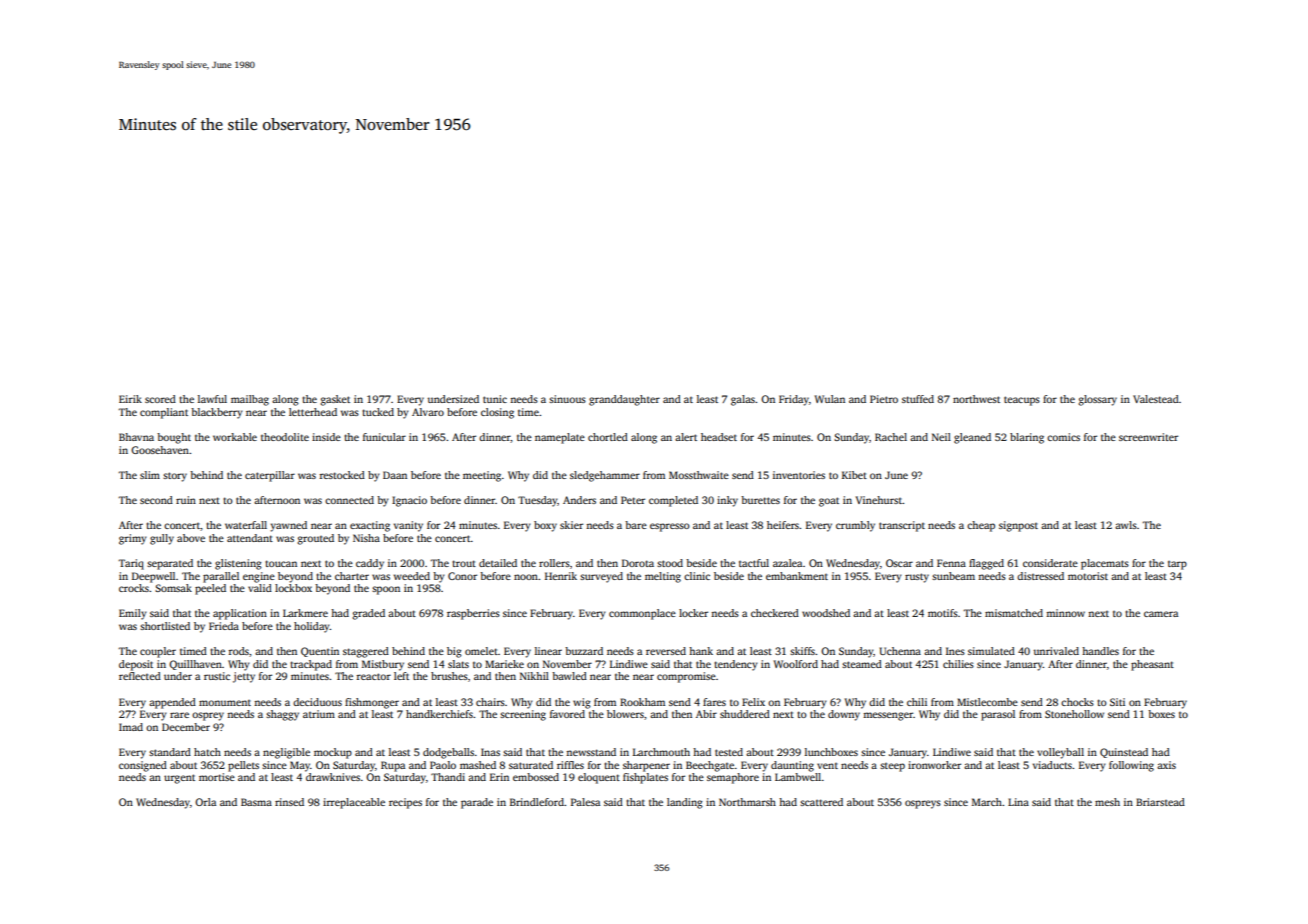 The image size is (1308, 924). I want to click on Frieda, so click(224, 626).
